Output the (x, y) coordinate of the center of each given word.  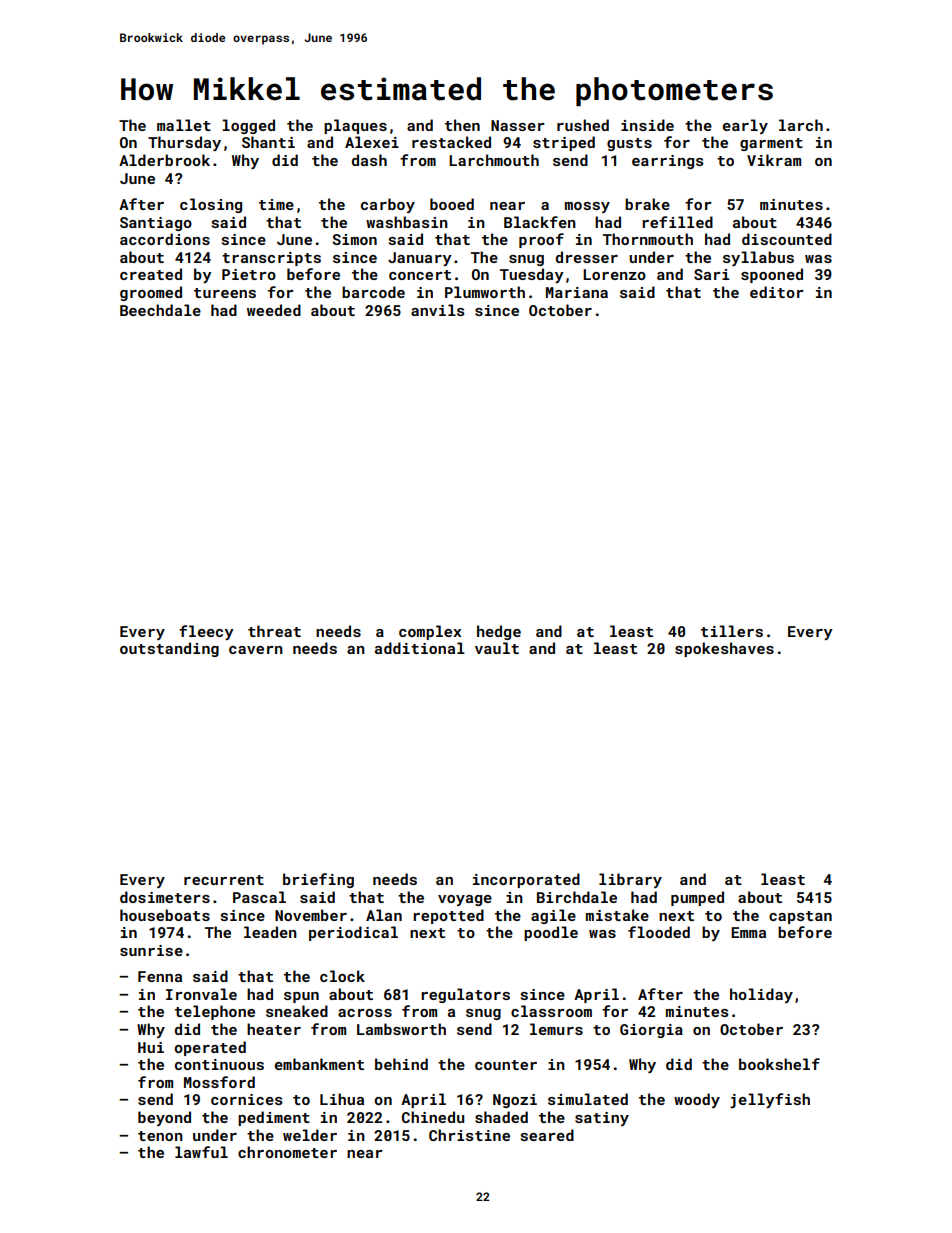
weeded (274, 310)
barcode (373, 292)
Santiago (156, 224)
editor (777, 292)
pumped (697, 898)
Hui (151, 1047)
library (630, 880)
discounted (787, 239)
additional (420, 648)
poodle (551, 933)
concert (420, 275)
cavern (256, 650)
